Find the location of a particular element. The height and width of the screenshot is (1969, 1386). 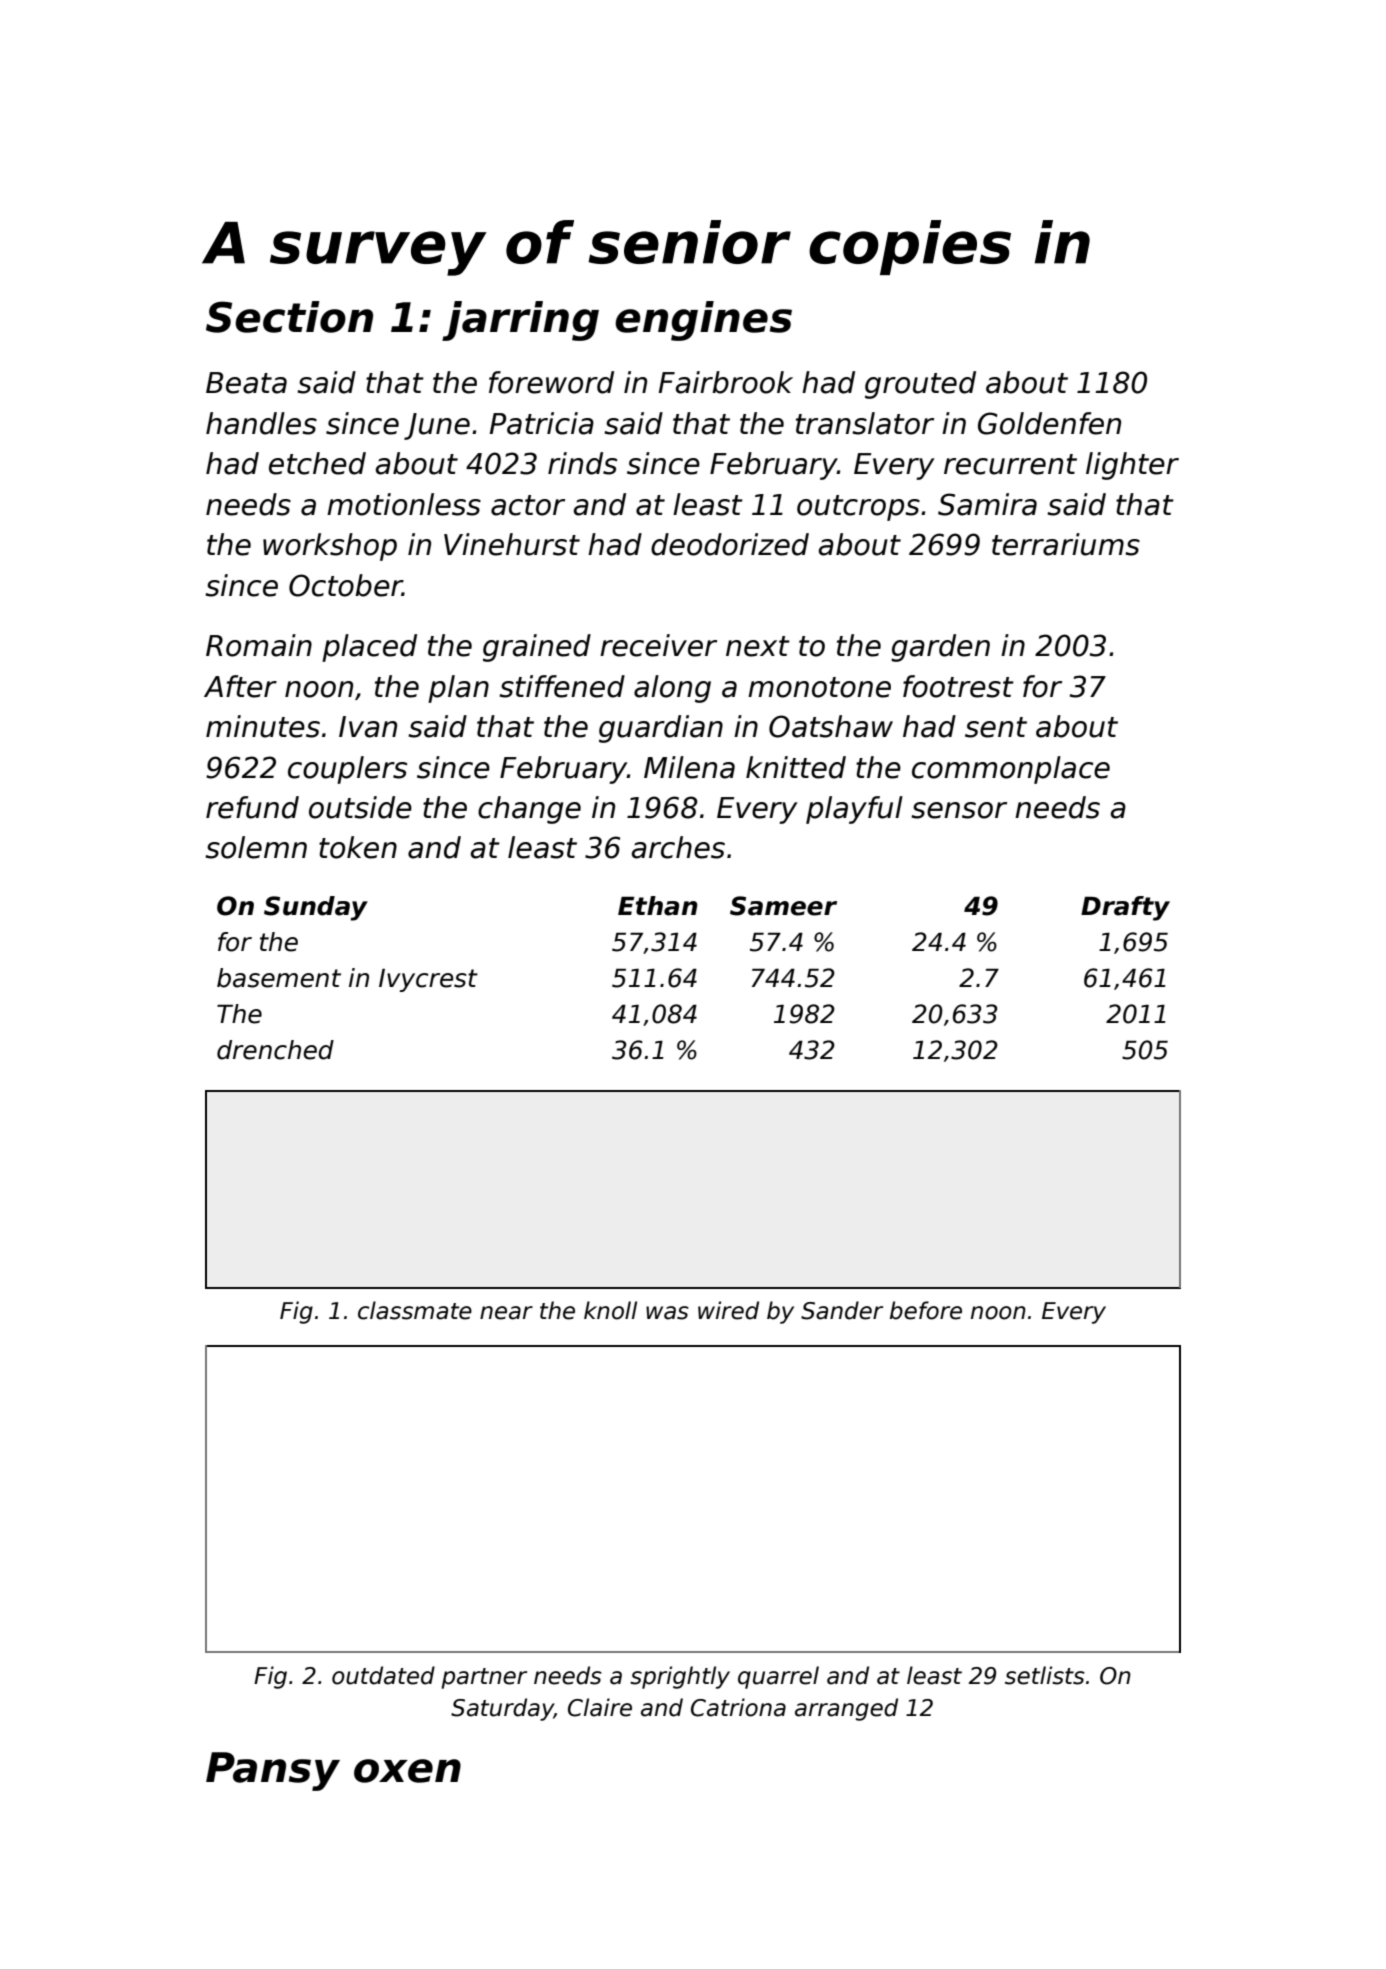

near is located at coordinates (506, 1313).
